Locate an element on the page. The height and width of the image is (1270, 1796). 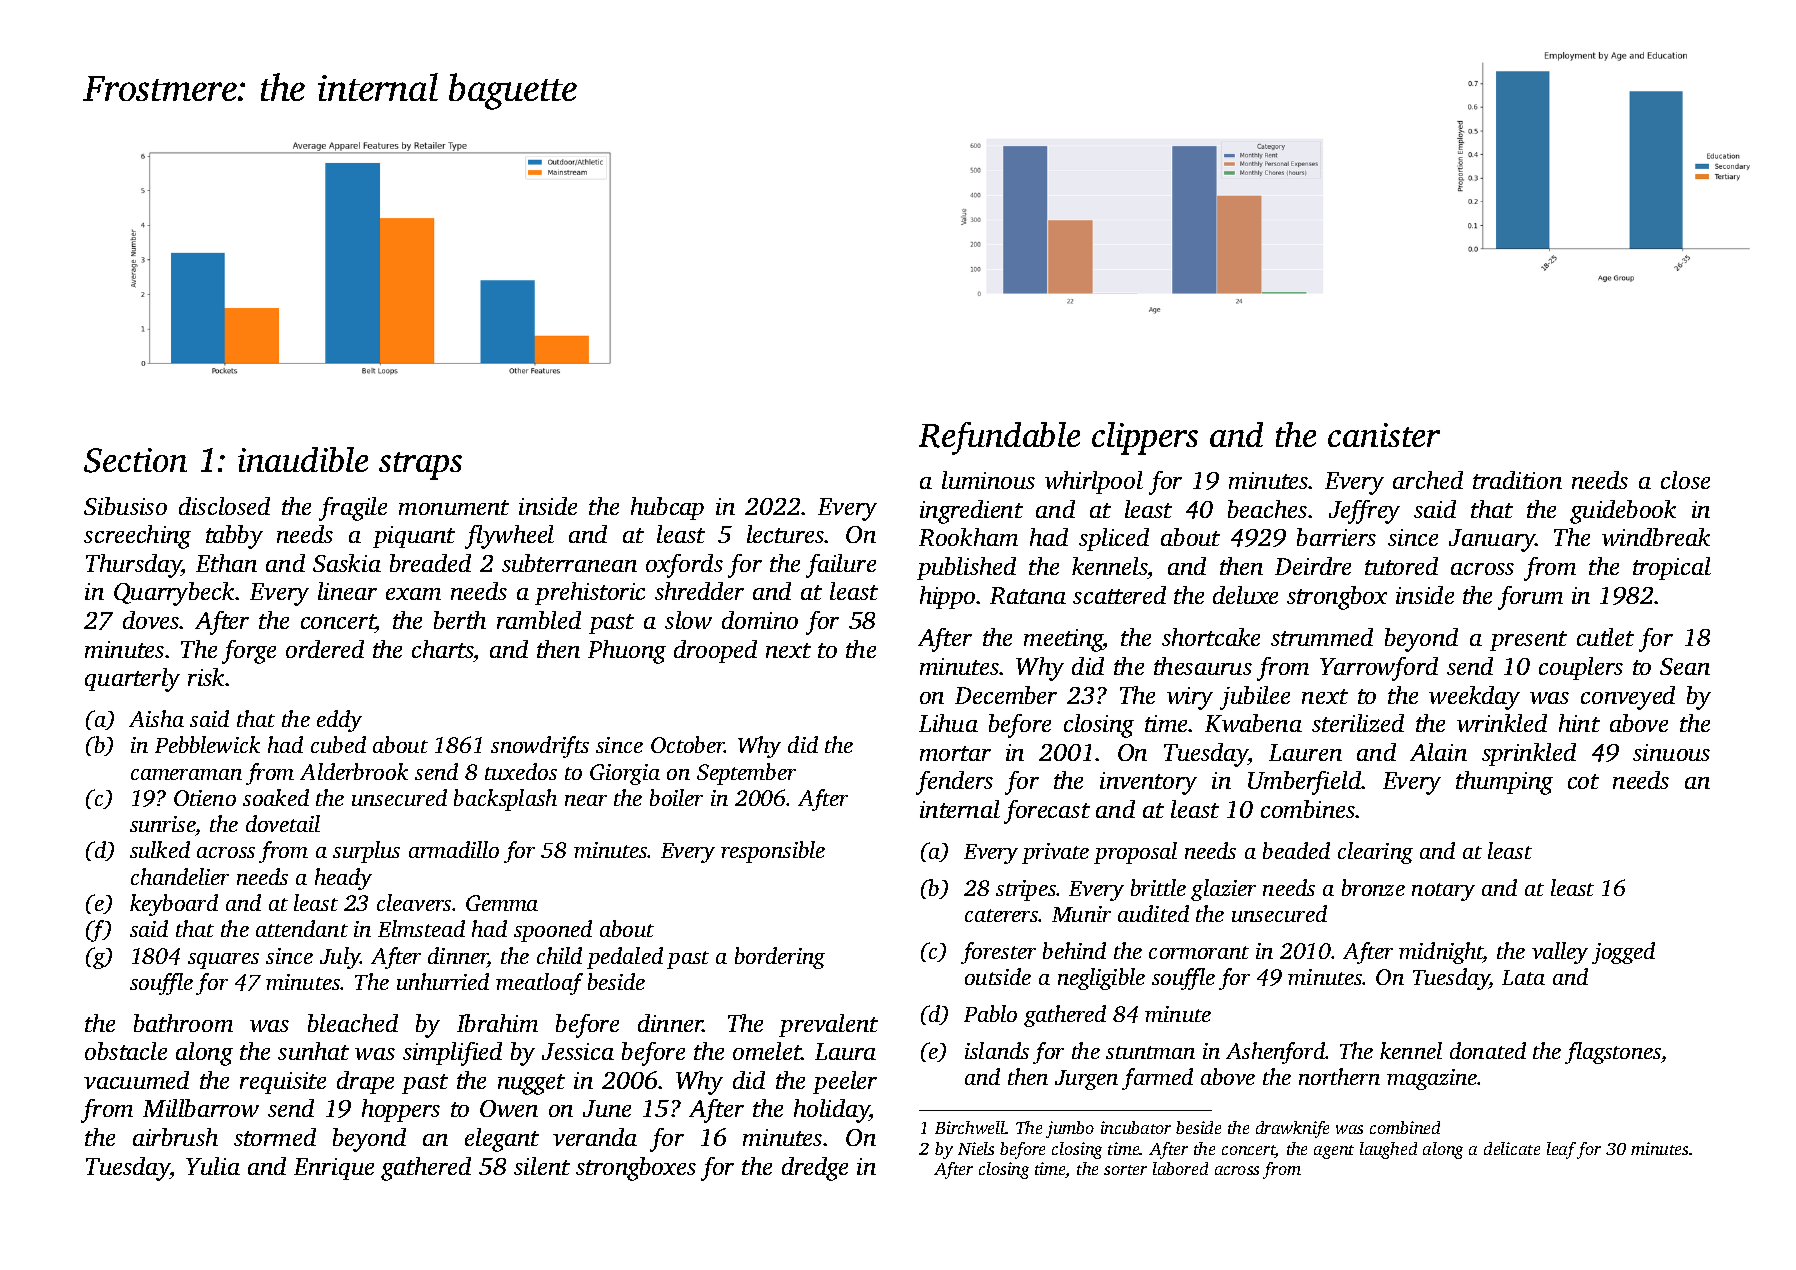
guidebook is located at coordinates (1623, 512).
